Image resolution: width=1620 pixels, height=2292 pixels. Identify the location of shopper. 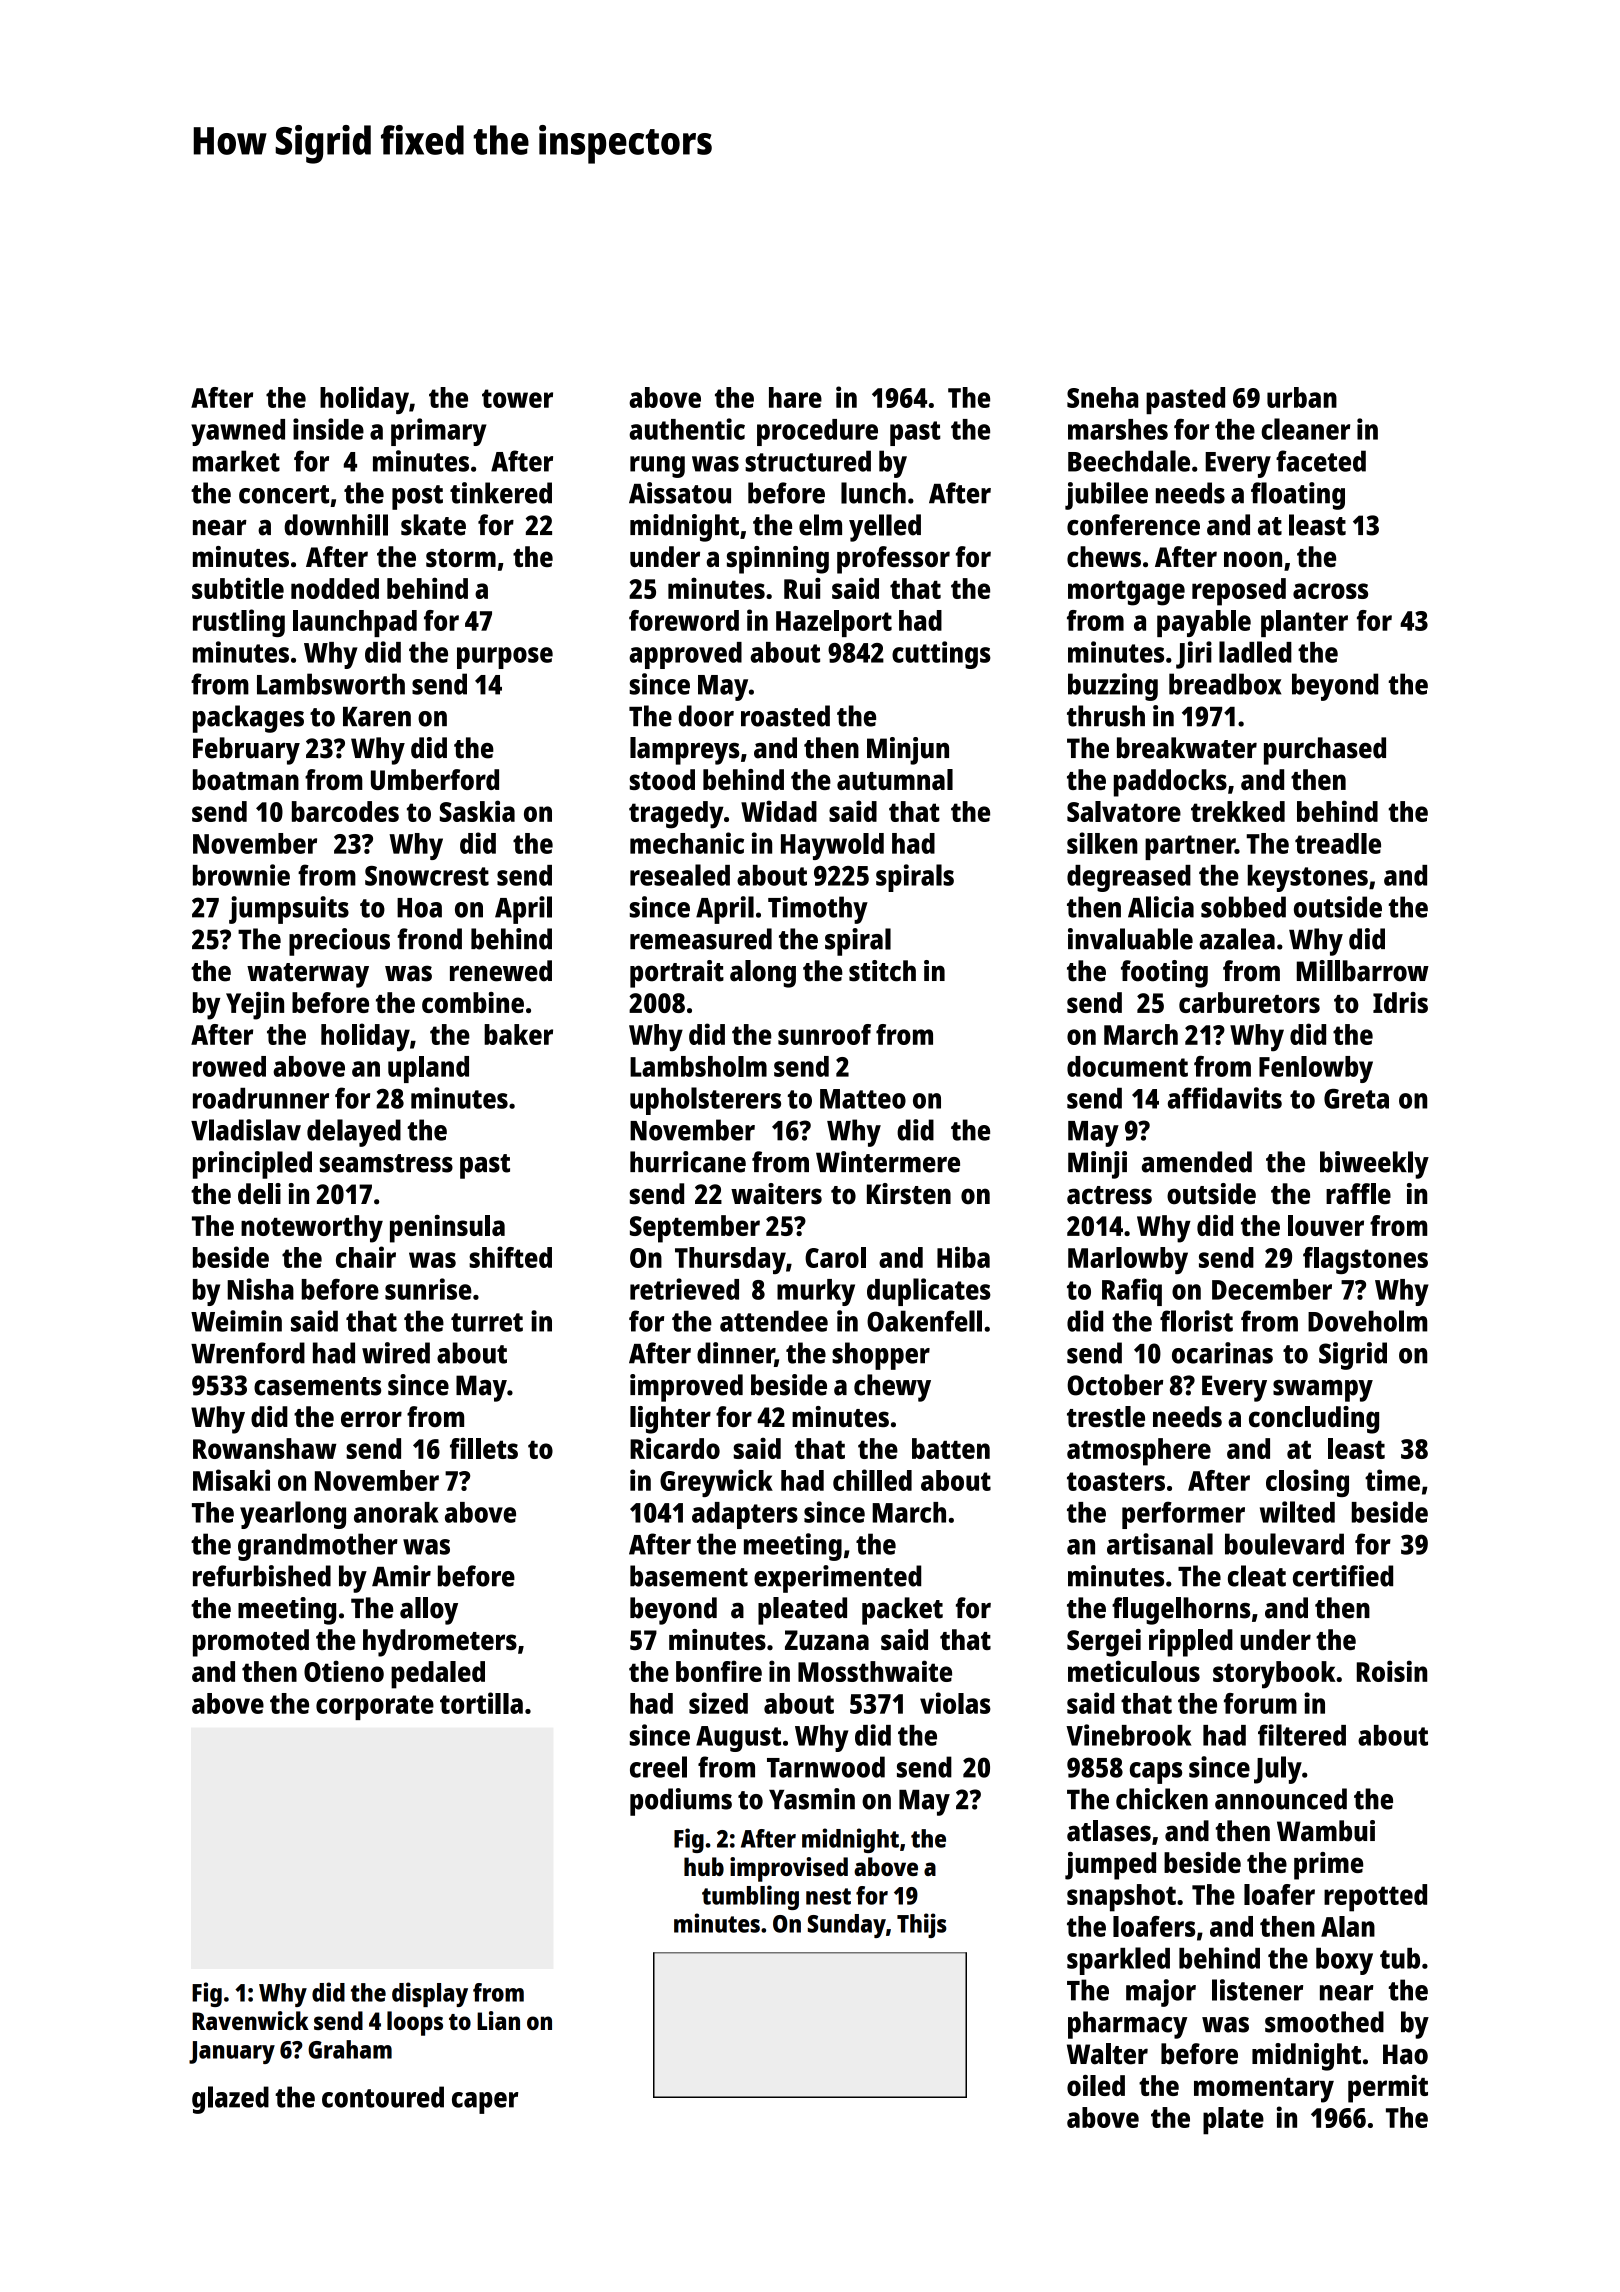
(881, 1356).
